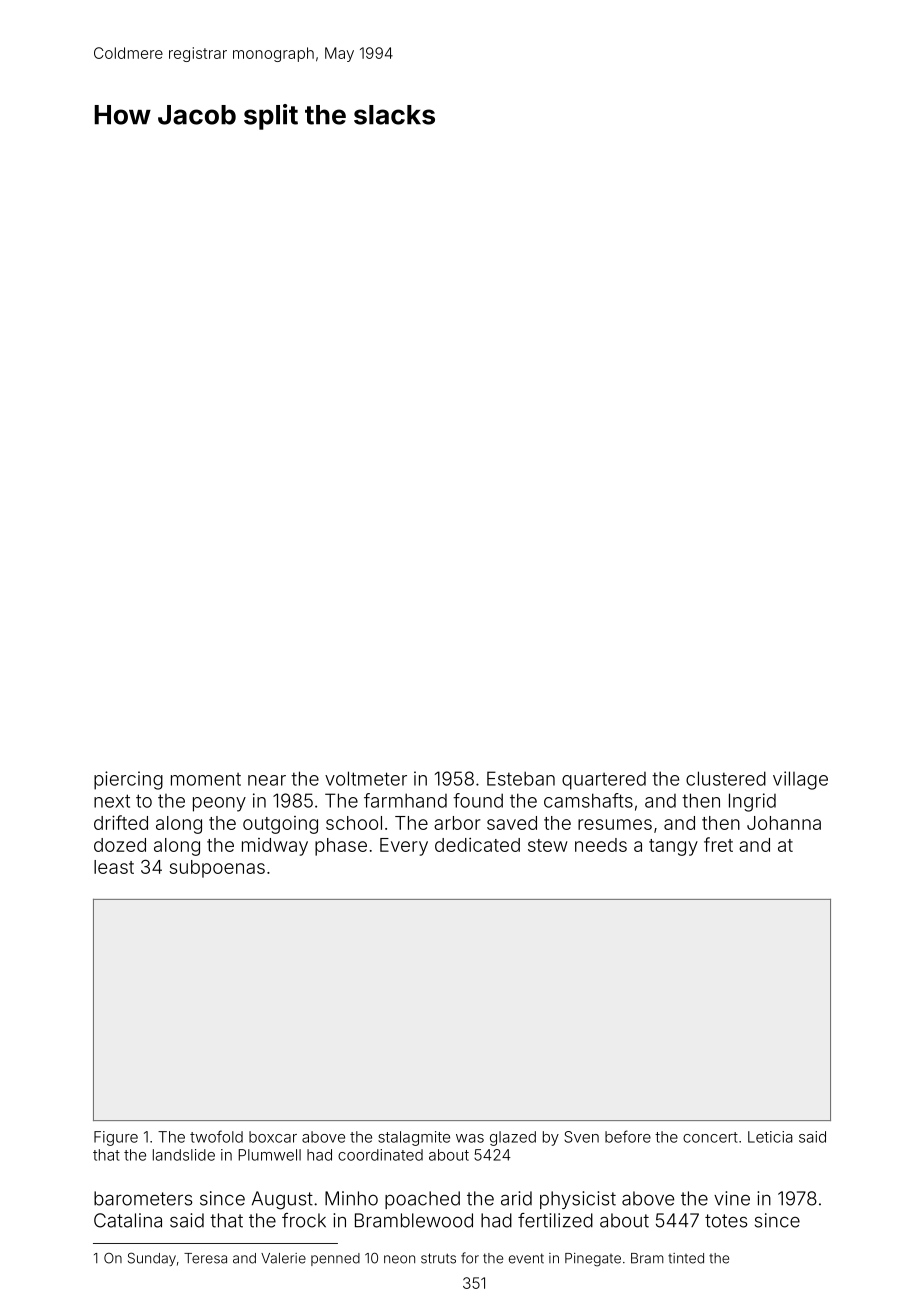 The image size is (924, 1314). Describe the element at coordinates (206, 779) in the screenshot. I see `moment` at that location.
